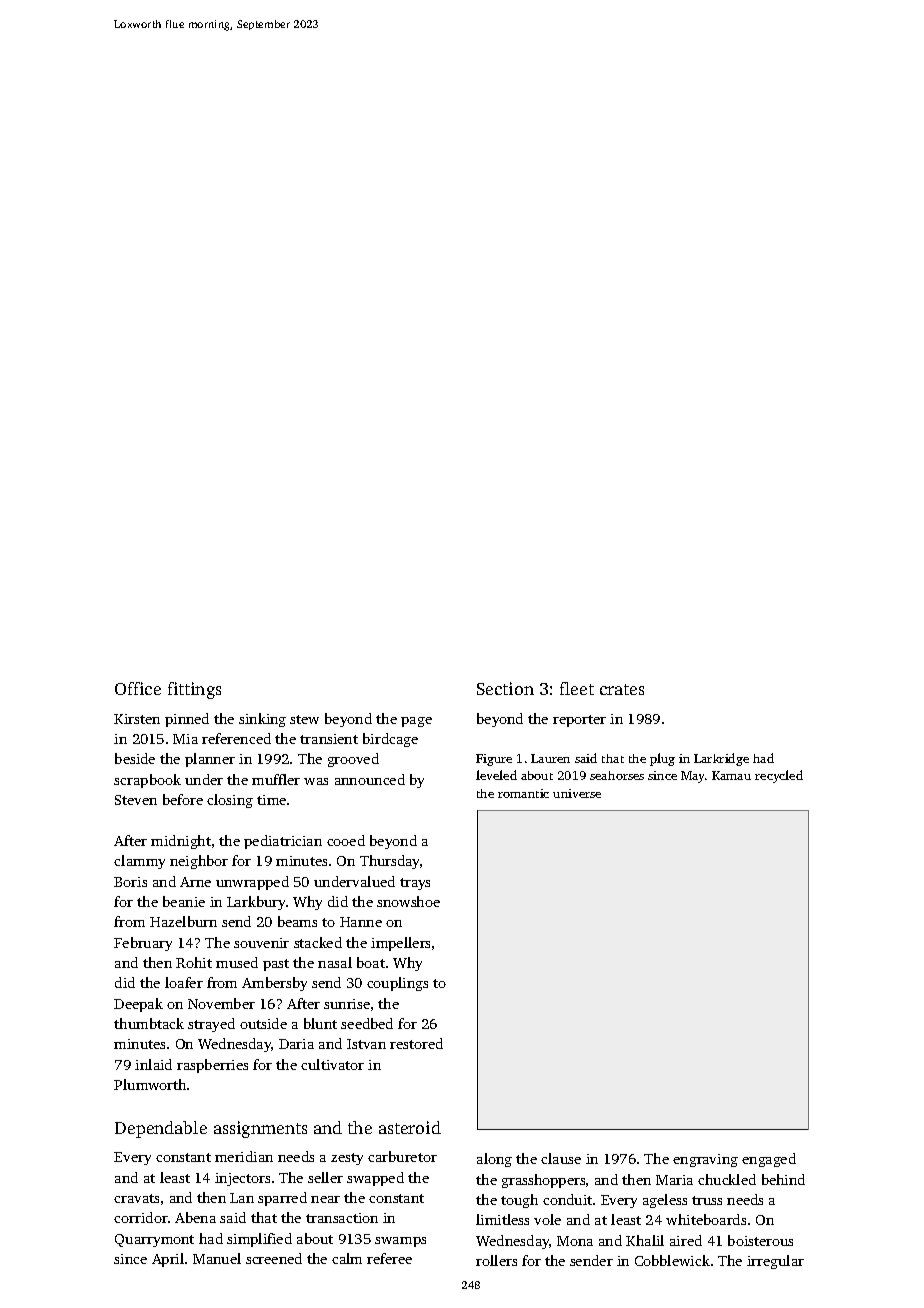 This screenshot has width=924, height=1308. Describe the element at coordinates (353, 760) in the screenshot. I see `grooved` at that location.
